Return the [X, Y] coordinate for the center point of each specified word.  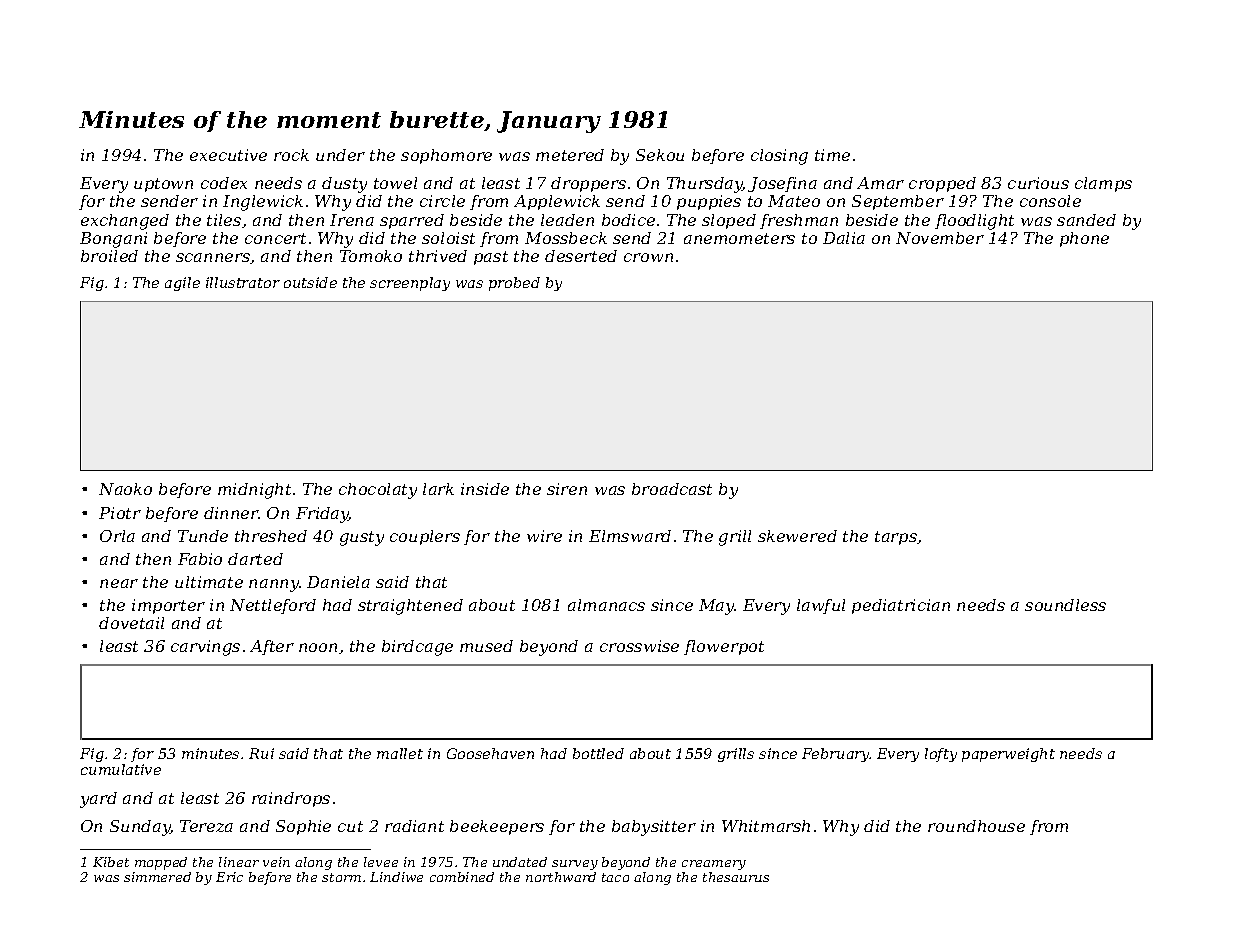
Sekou [660, 155]
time [832, 155]
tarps [896, 538]
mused [486, 646]
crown [648, 257]
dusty [344, 185]
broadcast [672, 489]
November [940, 238]
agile [182, 284]
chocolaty [378, 491]
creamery [714, 865]
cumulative [121, 769]
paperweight [1008, 755]
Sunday [140, 828]
